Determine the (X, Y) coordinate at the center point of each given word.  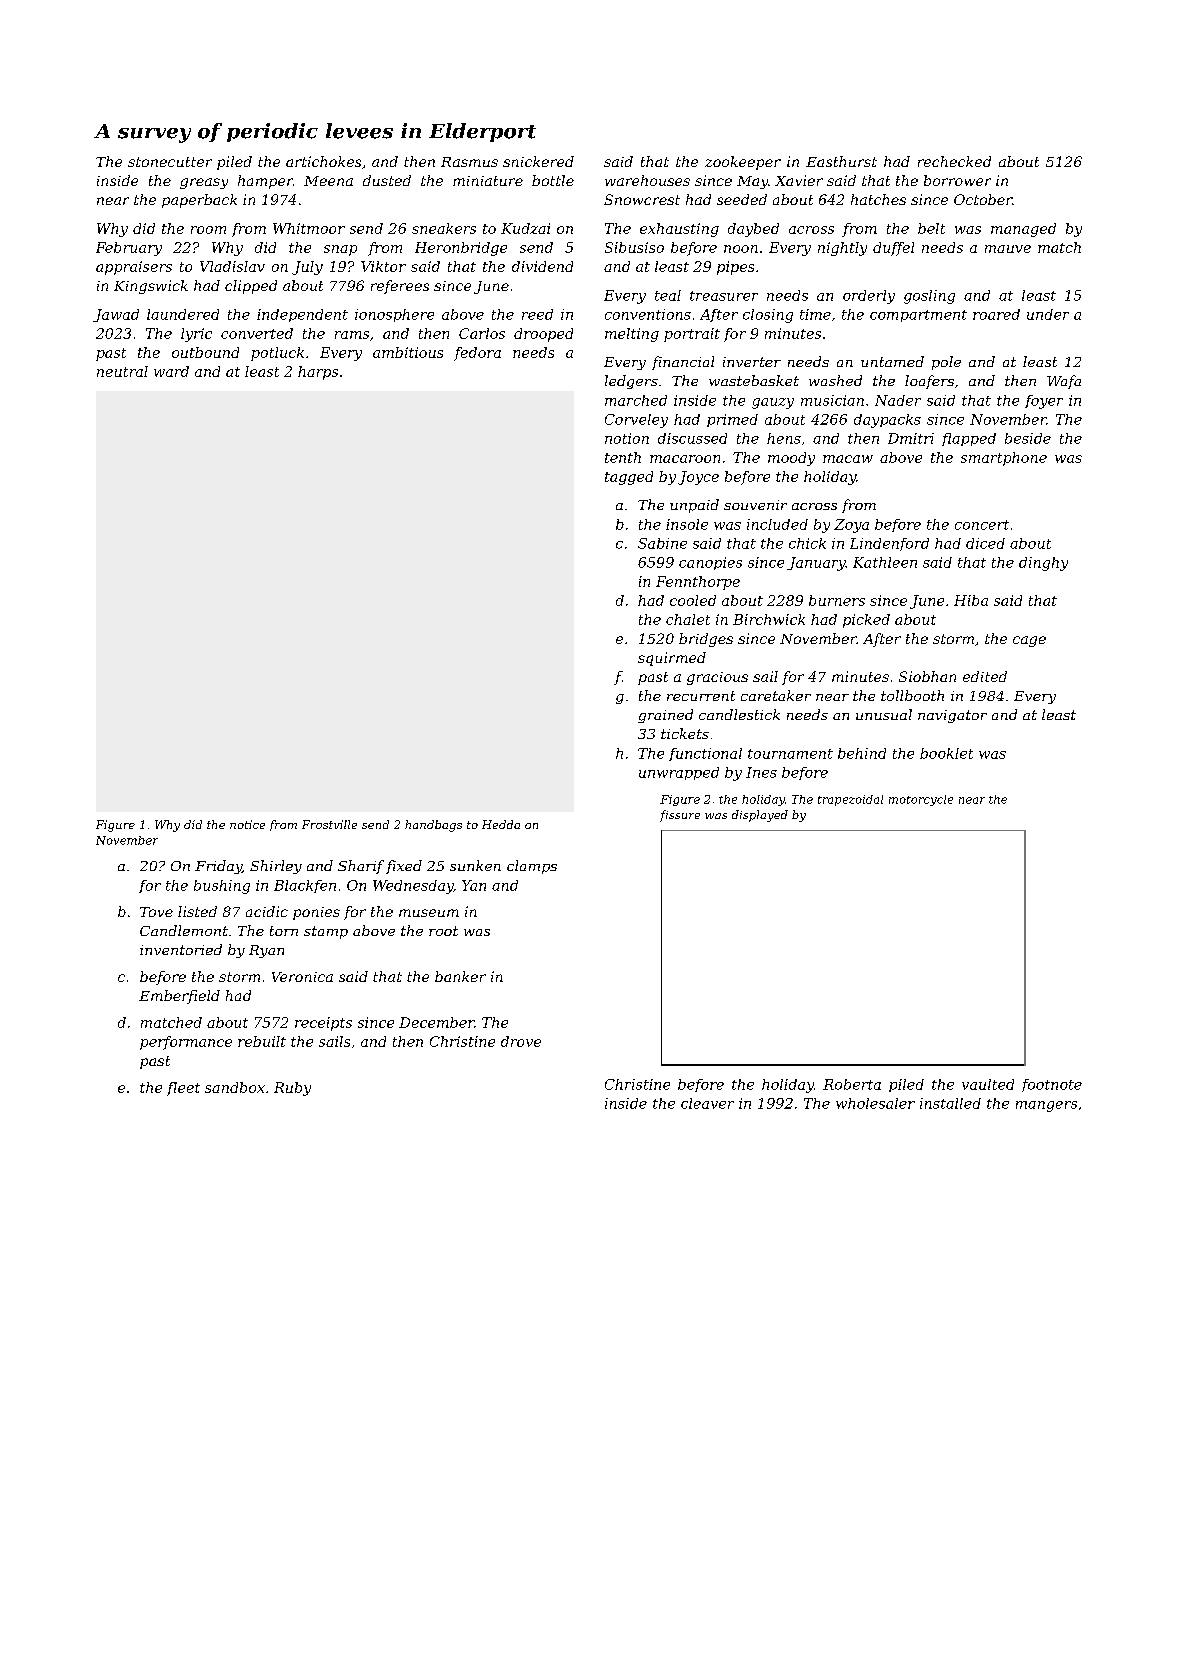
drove (521, 1041)
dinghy (1043, 564)
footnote (1052, 1085)
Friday (218, 867)
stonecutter (170, 162)
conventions (648, 314)
